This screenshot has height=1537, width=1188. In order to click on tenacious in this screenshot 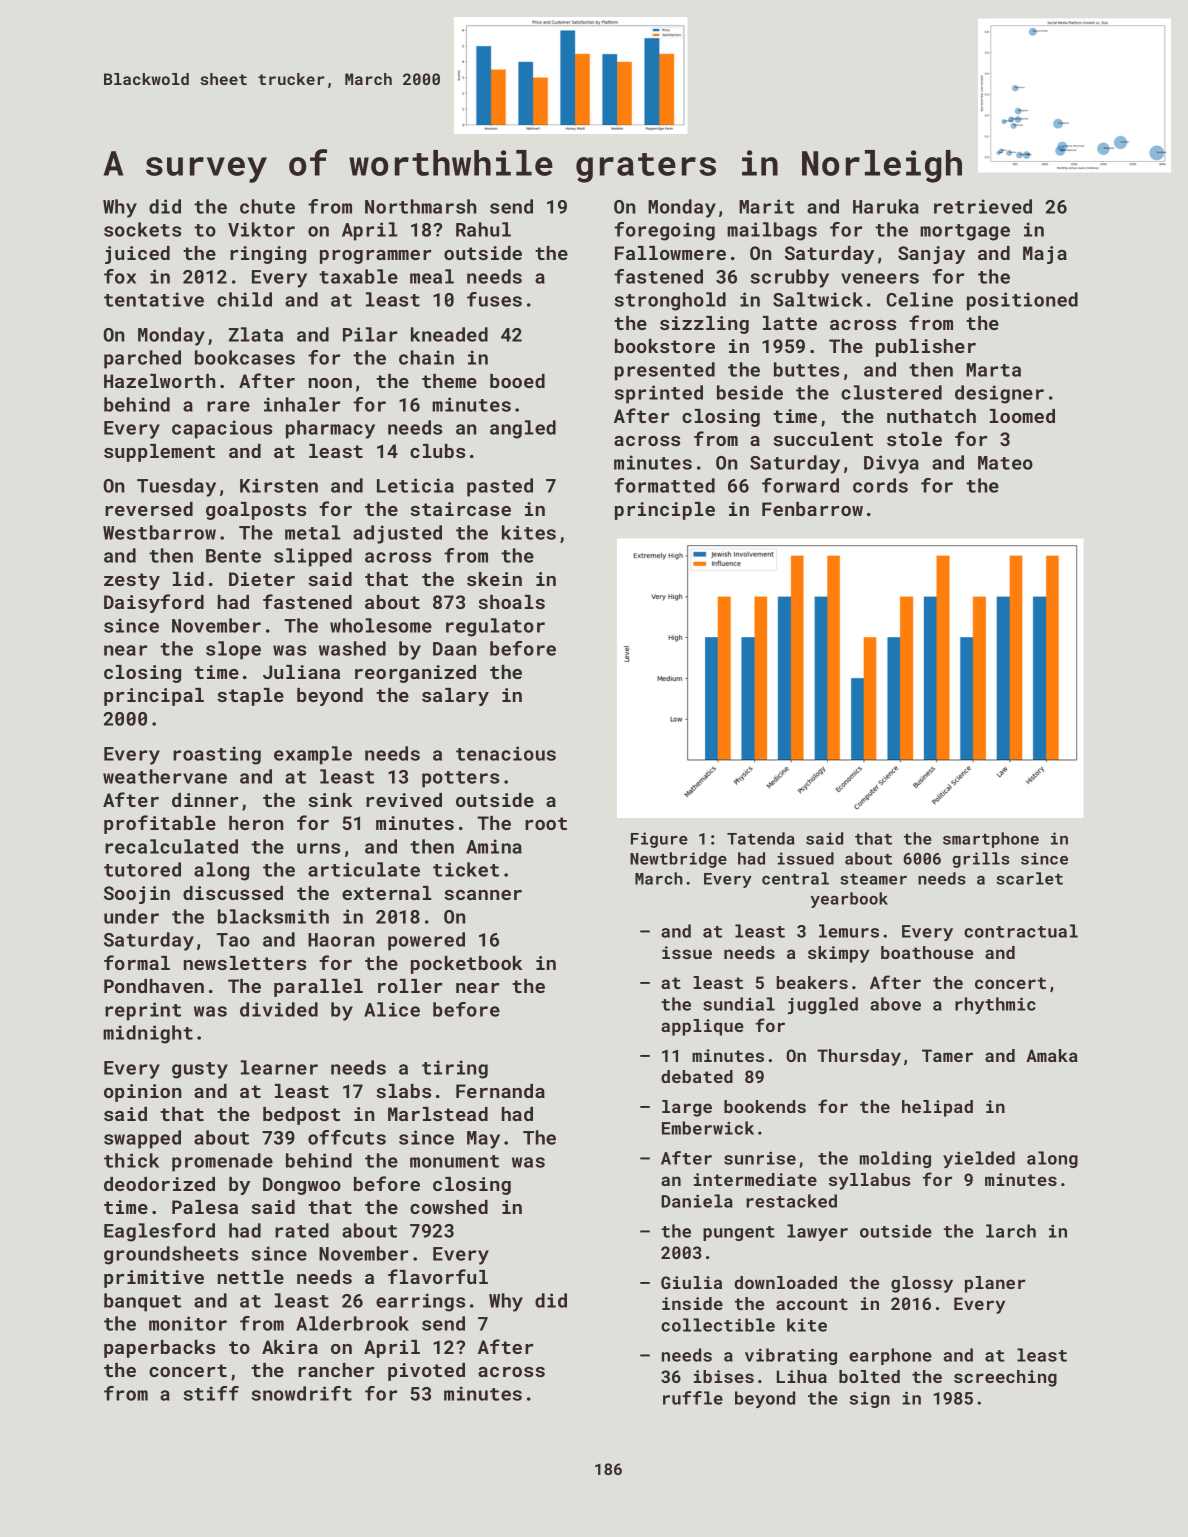, I will do `click(506, 753)`.
